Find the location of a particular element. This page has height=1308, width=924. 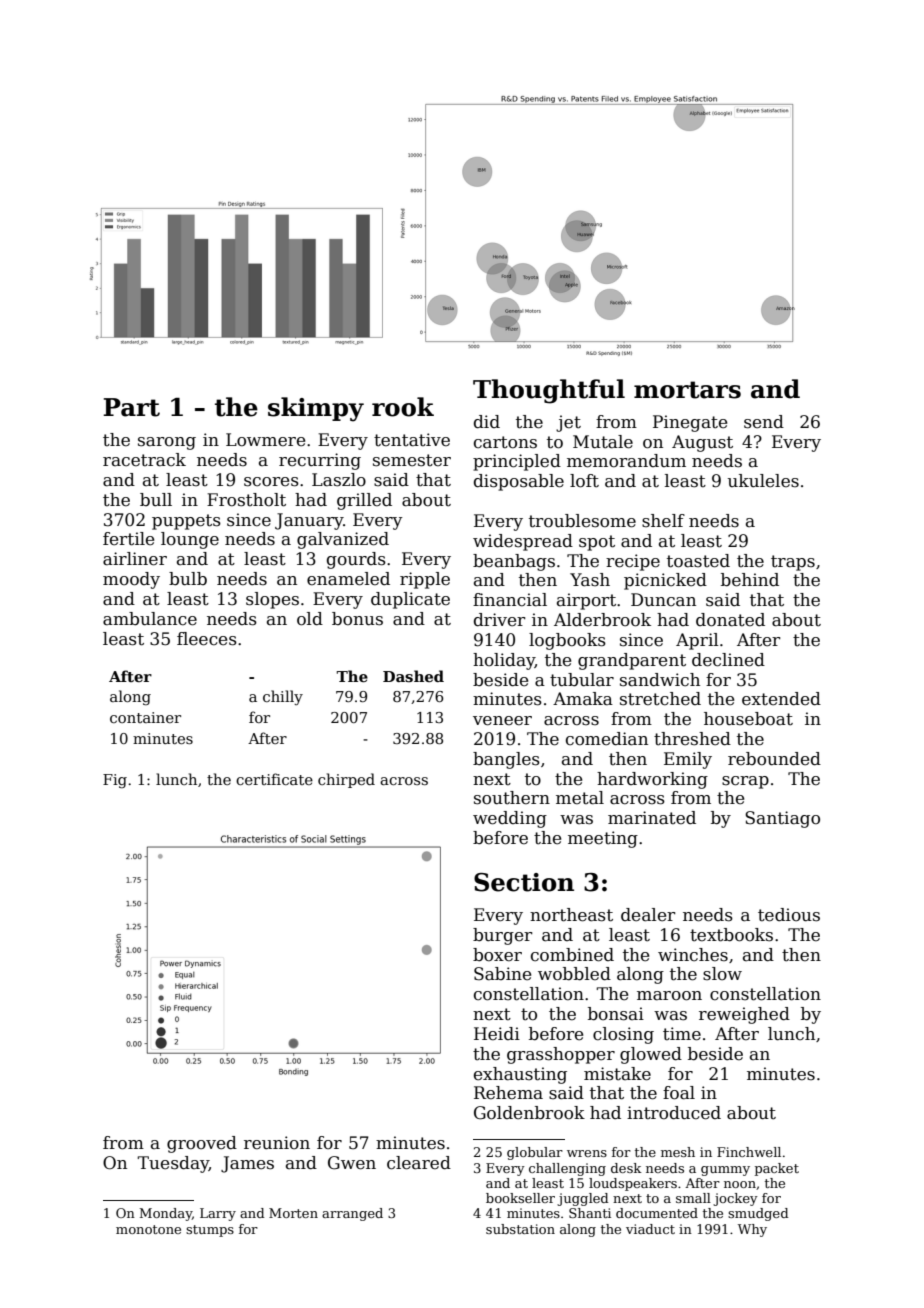

chilly is located at coordinates (283, 697).
